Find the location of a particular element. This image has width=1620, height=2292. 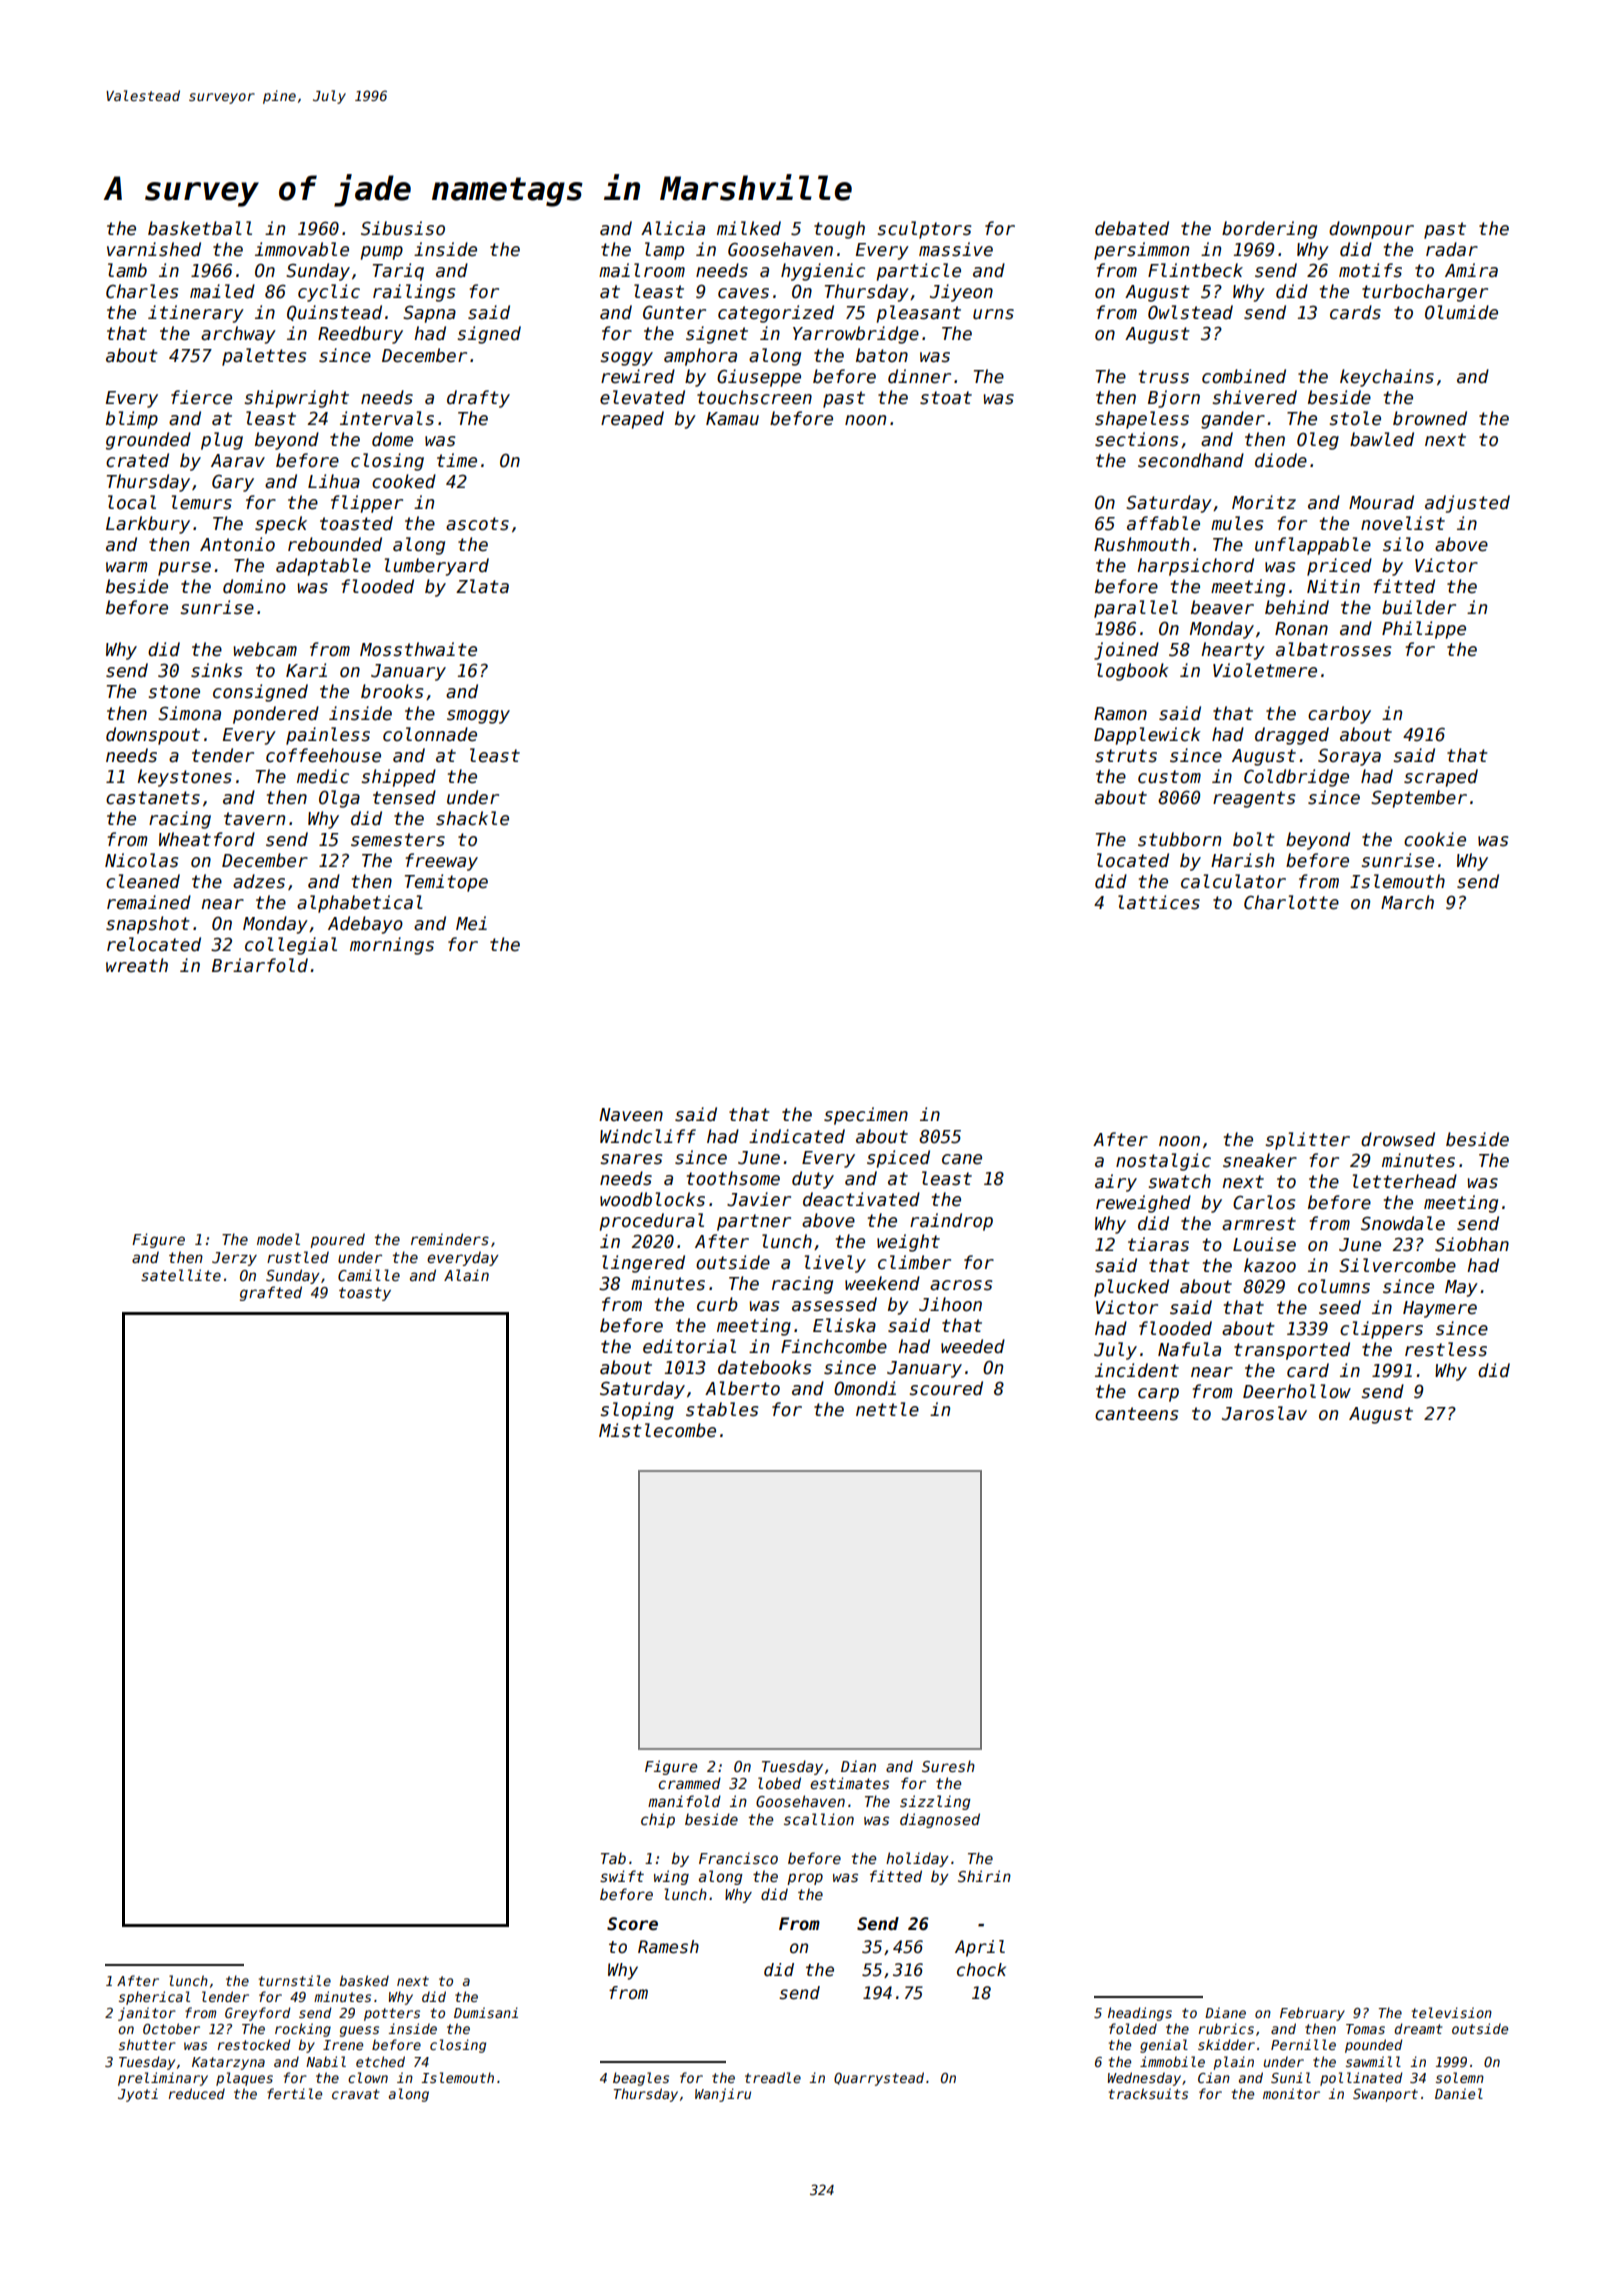

tender is located at coordinates (223, 755).
